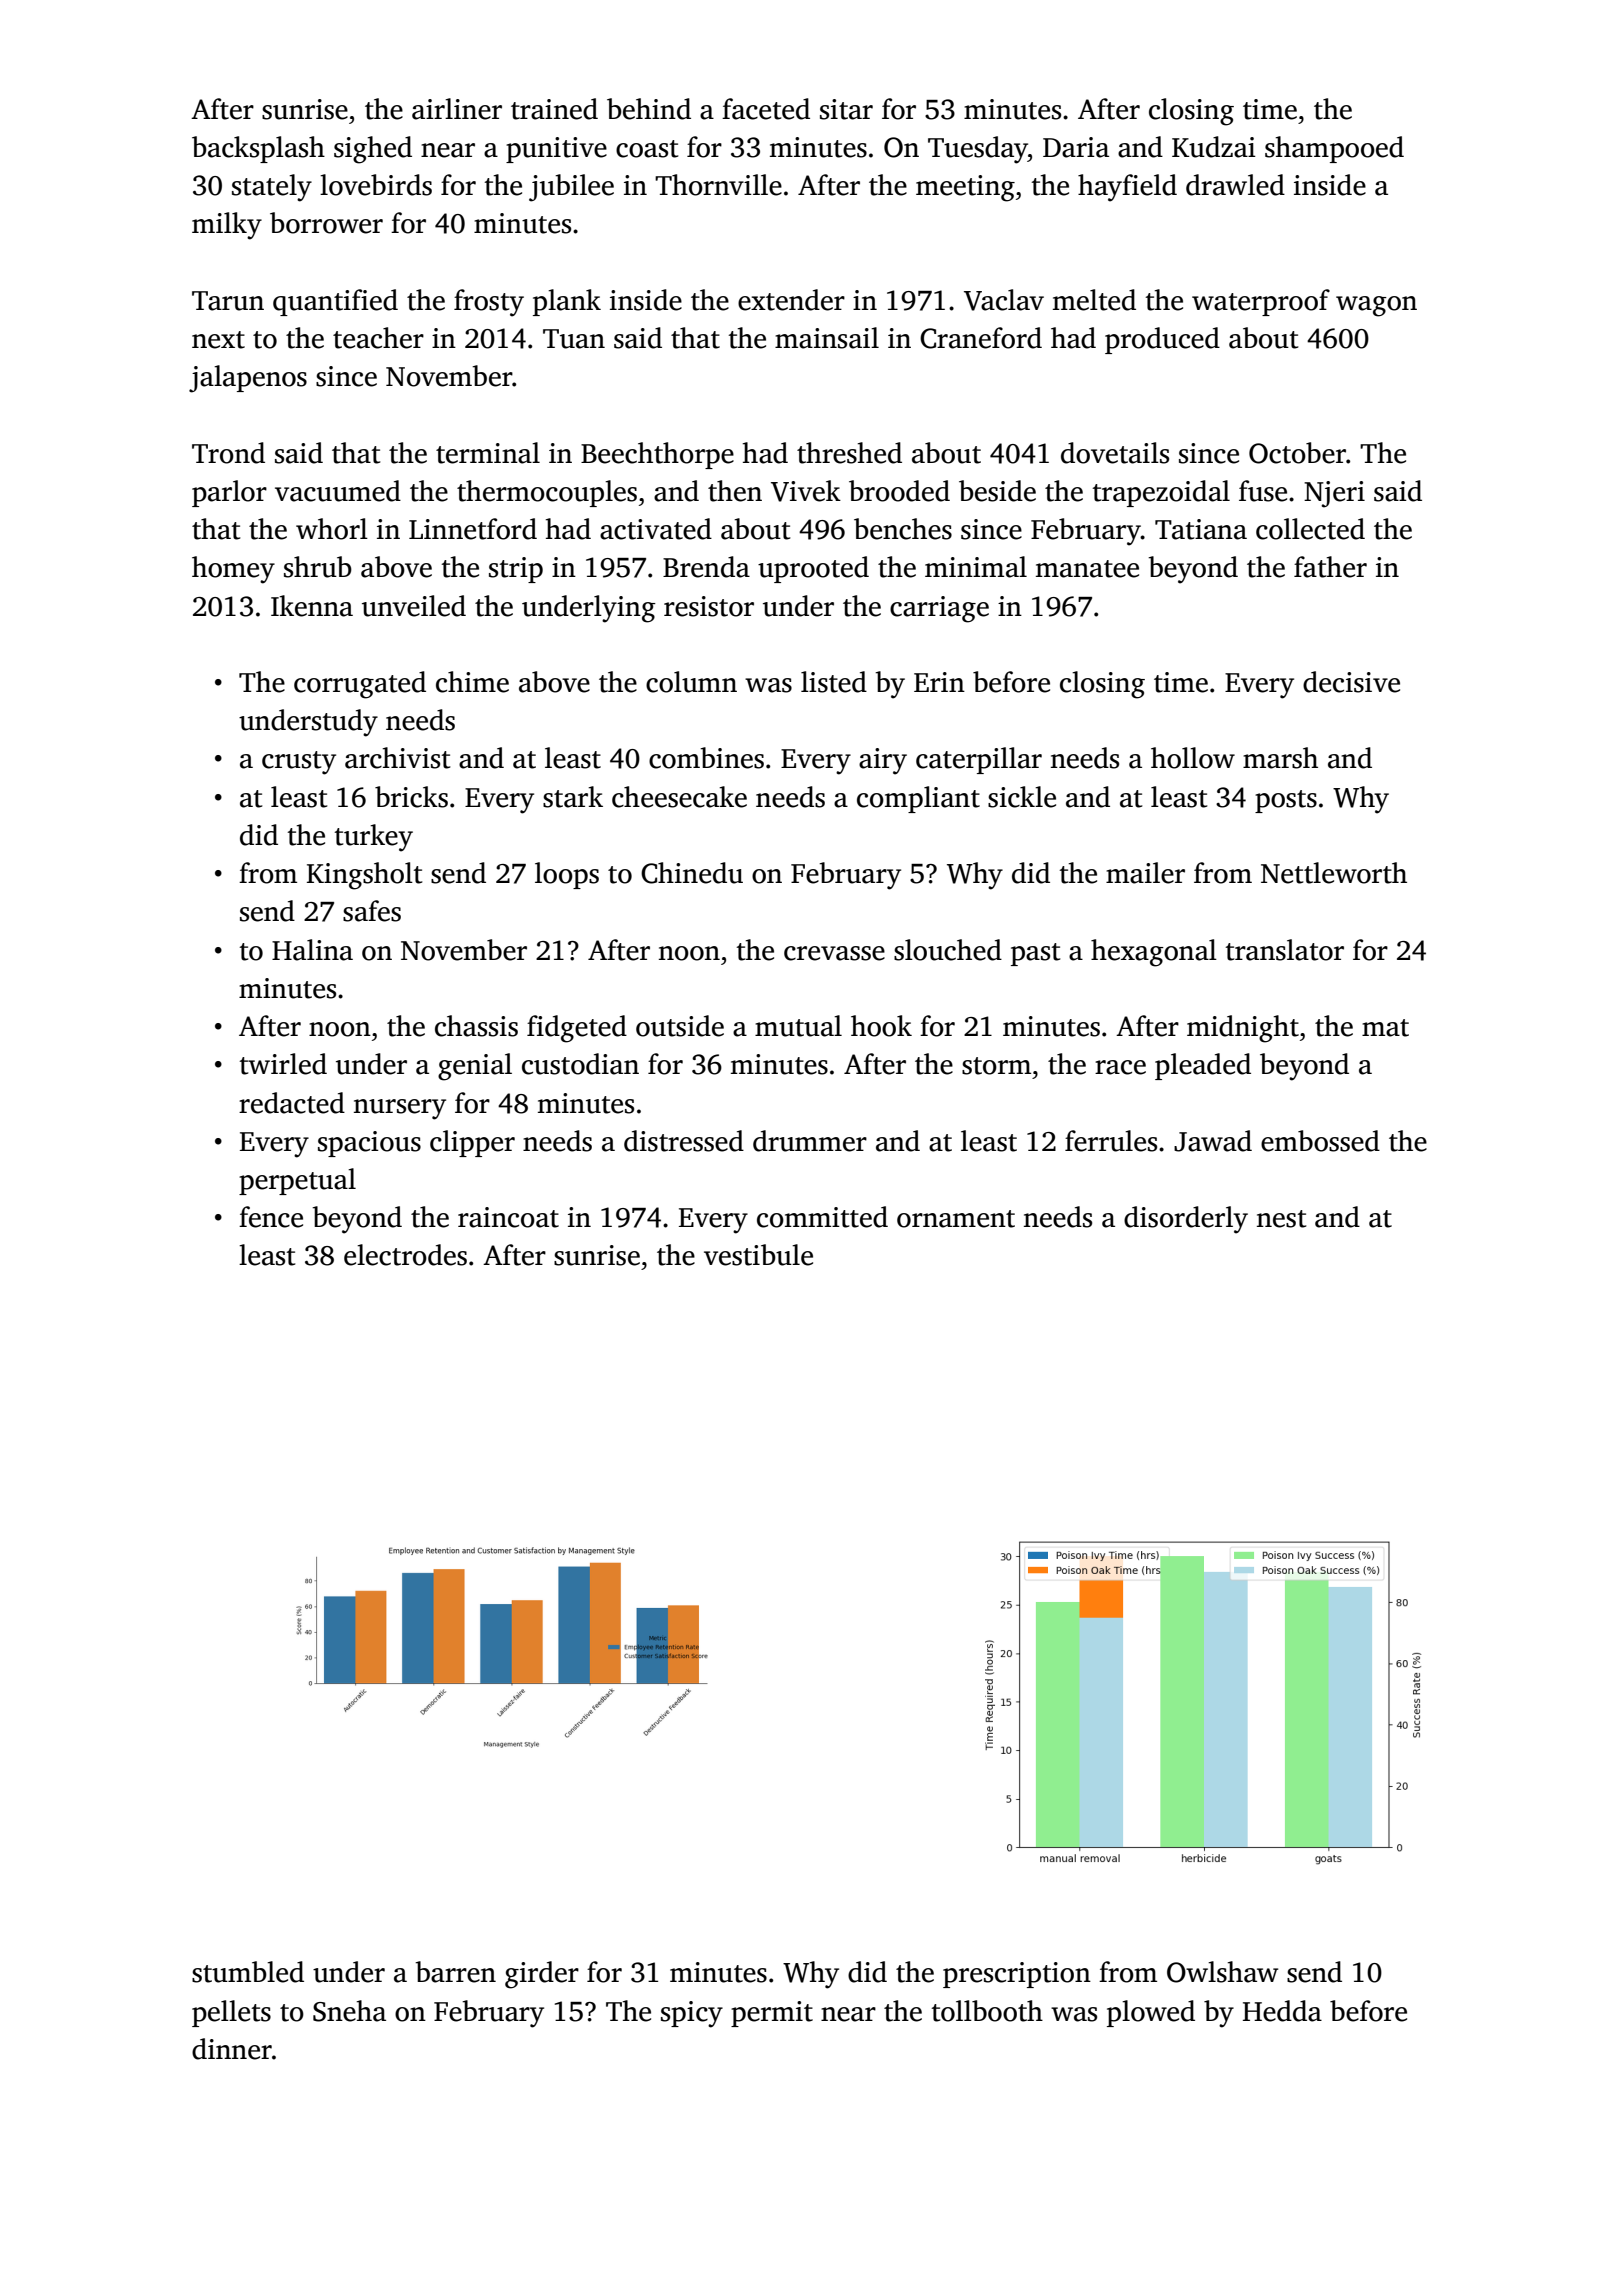 This image has width=1620, height=2292. What do you see at coordinates (472, 682) in the image?
I see `chime` at bounding box center [472, 682].
